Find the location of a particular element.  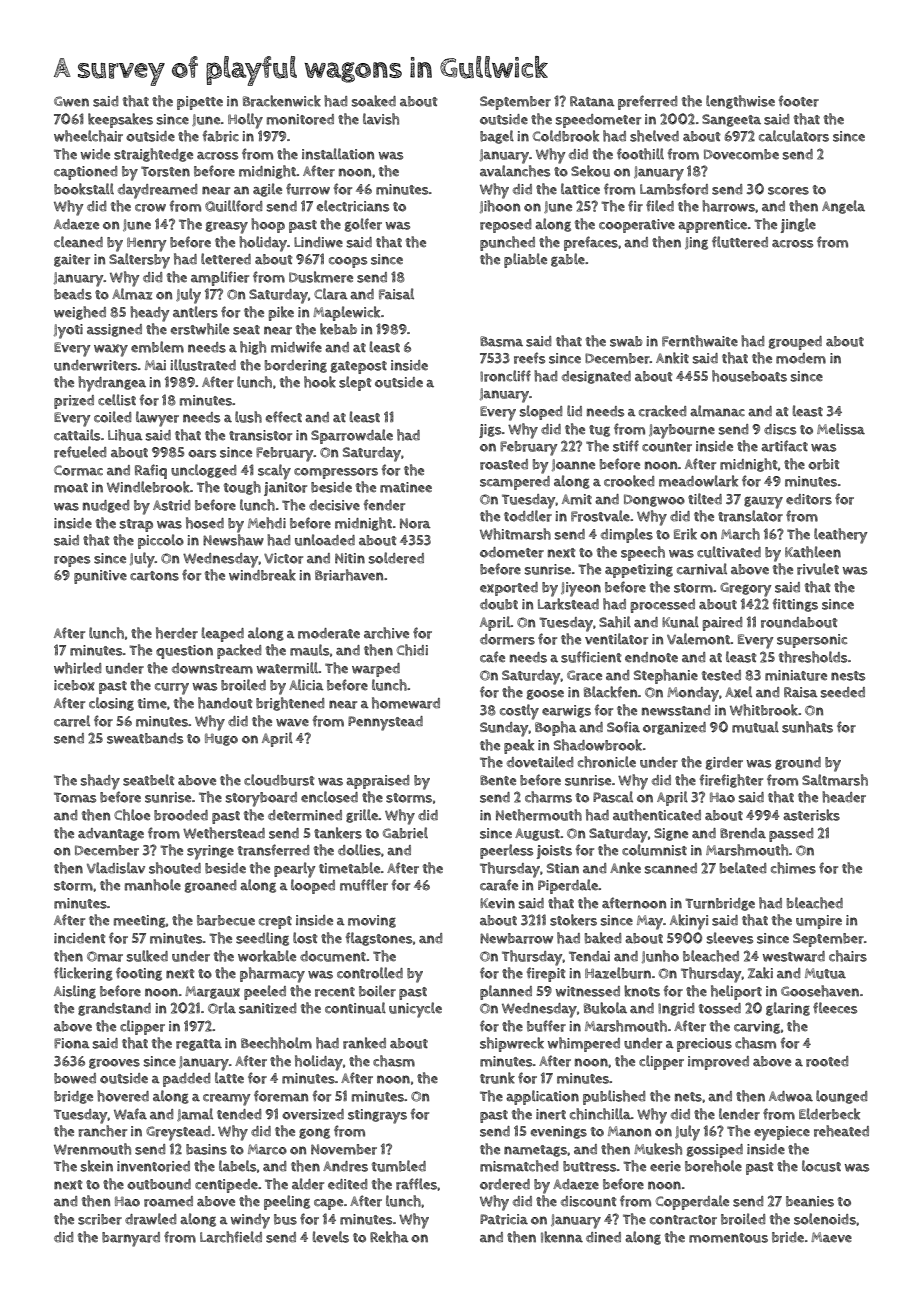

latte is located at coordinates (229, 1078).
